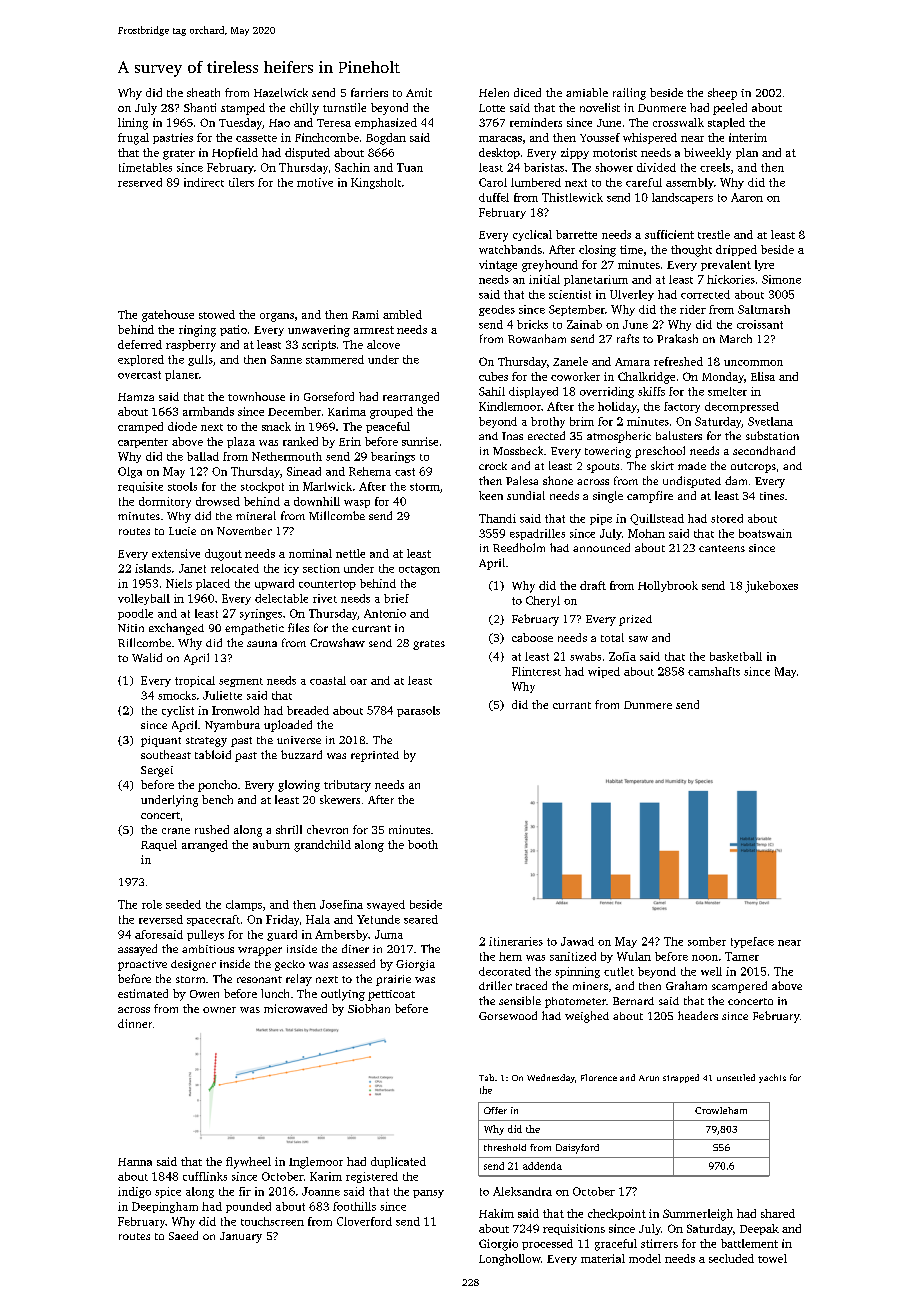  What do you see at coordinates (183, 1235) in the screenshot?
I see `Saeed` at bounding box center [183, 1235].
